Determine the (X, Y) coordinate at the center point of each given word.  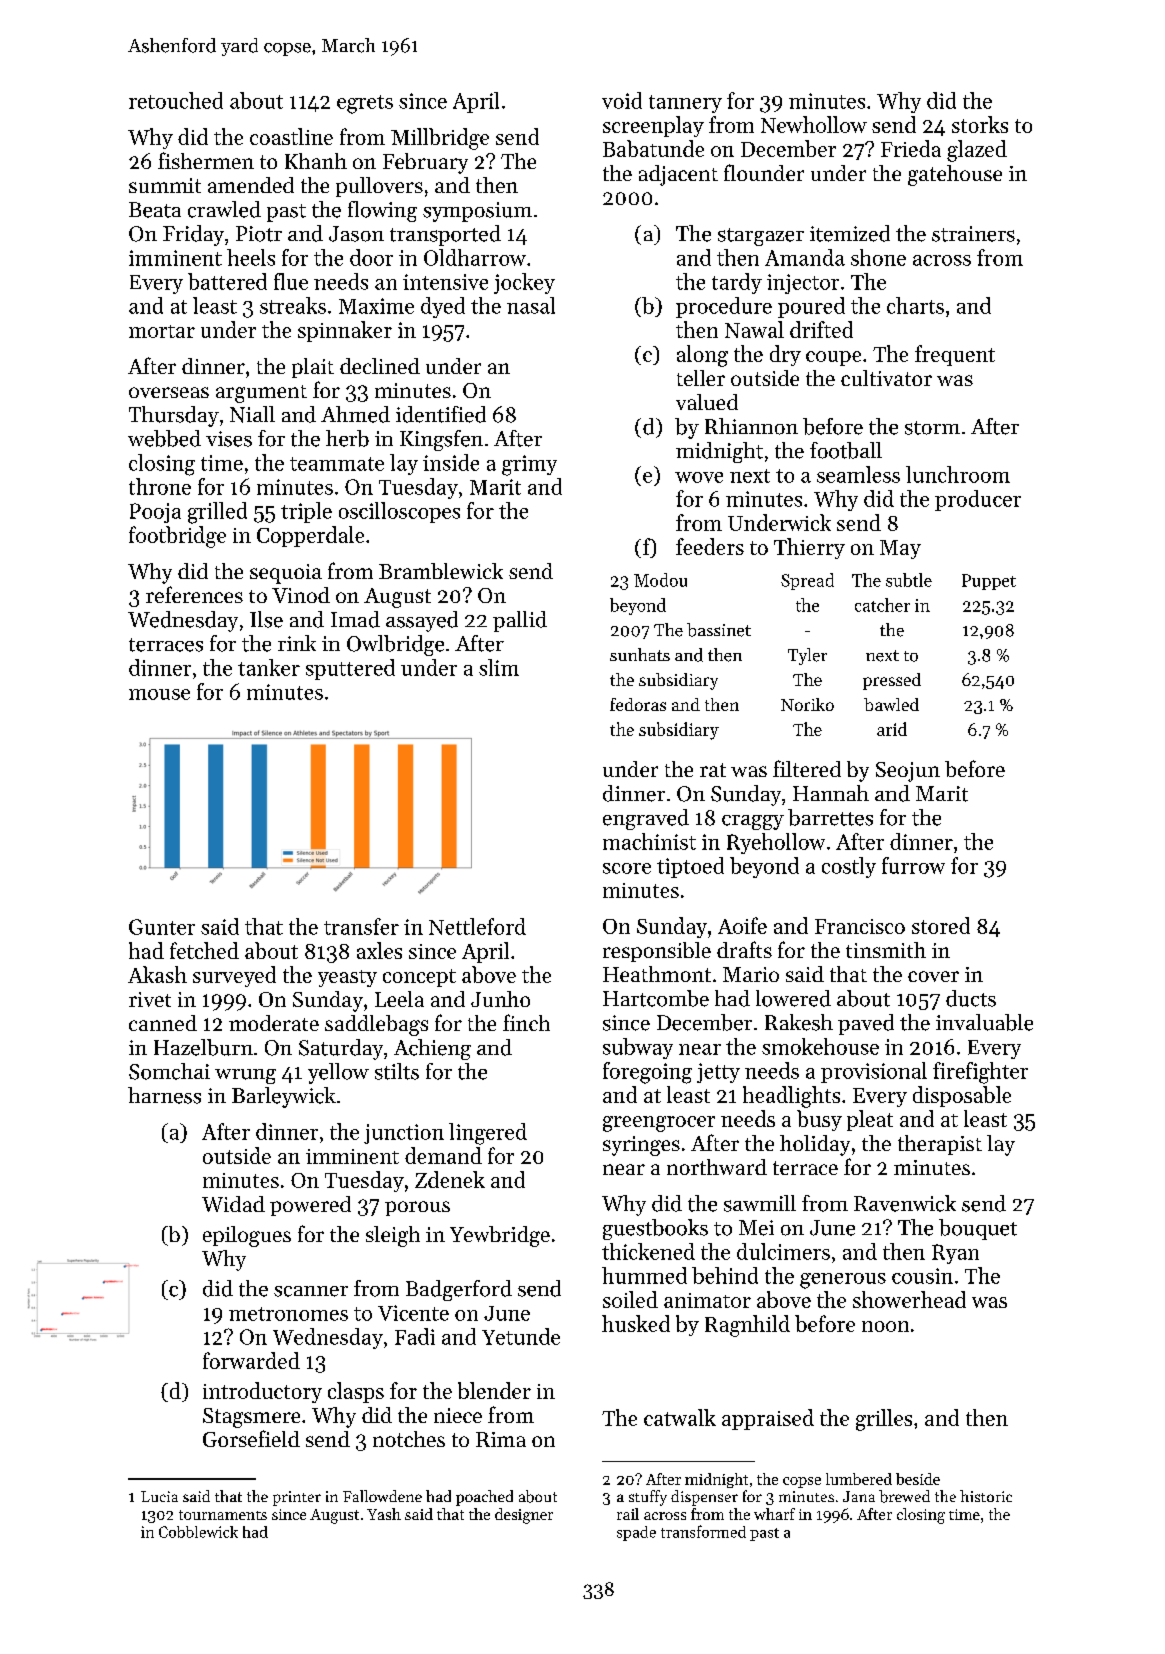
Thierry (809, 548)
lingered (488, 1134)
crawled (224, 209)
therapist (940, 1145)
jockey (524, 283)
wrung (245, 1076)
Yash (384, 1514)
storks (980, 124)
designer (524, 1516)
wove (699, 477)
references (194, 594)
